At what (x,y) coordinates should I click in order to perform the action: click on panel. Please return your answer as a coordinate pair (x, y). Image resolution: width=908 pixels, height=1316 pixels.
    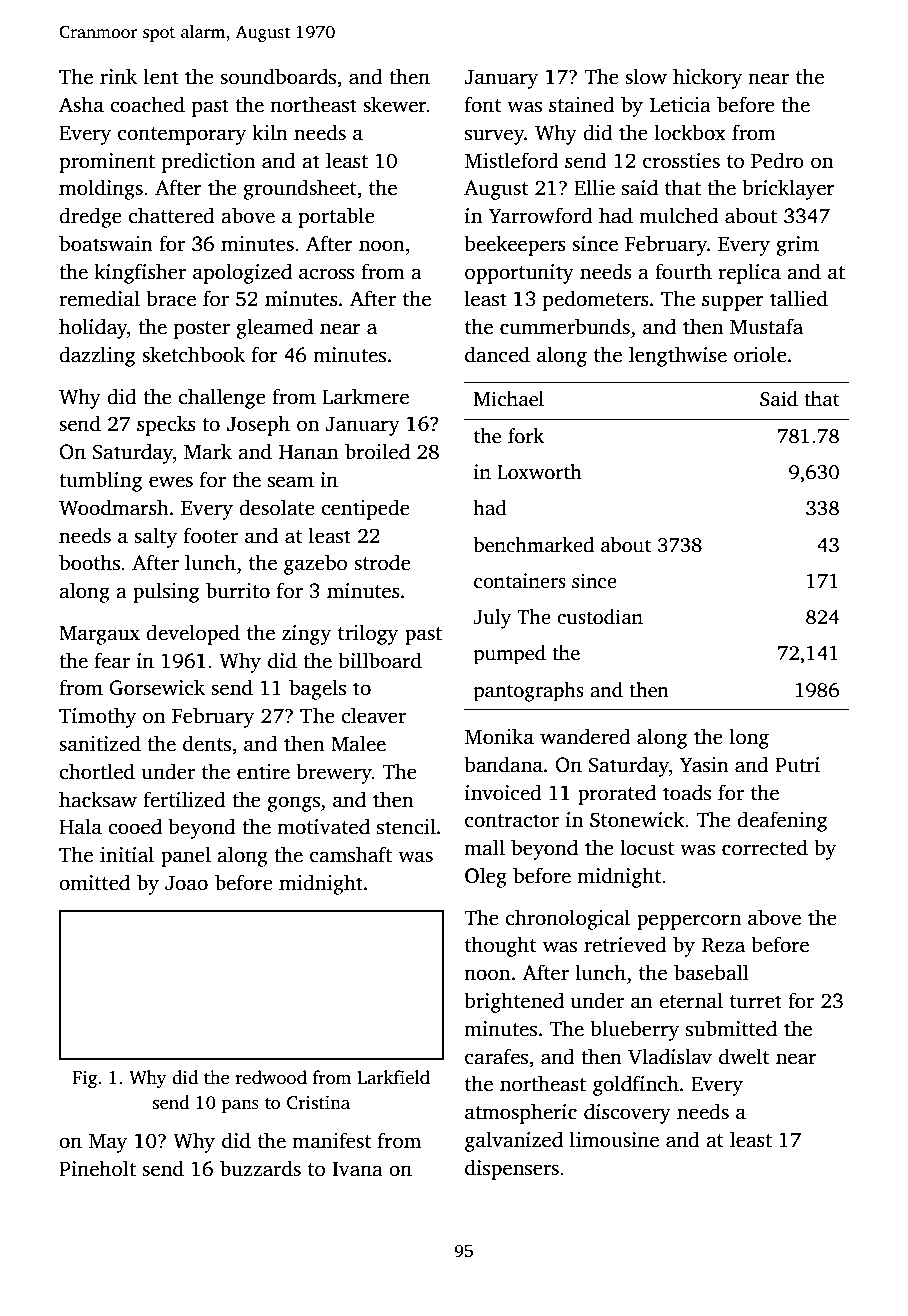
    Looking at the image, I should click on (186, 856).
